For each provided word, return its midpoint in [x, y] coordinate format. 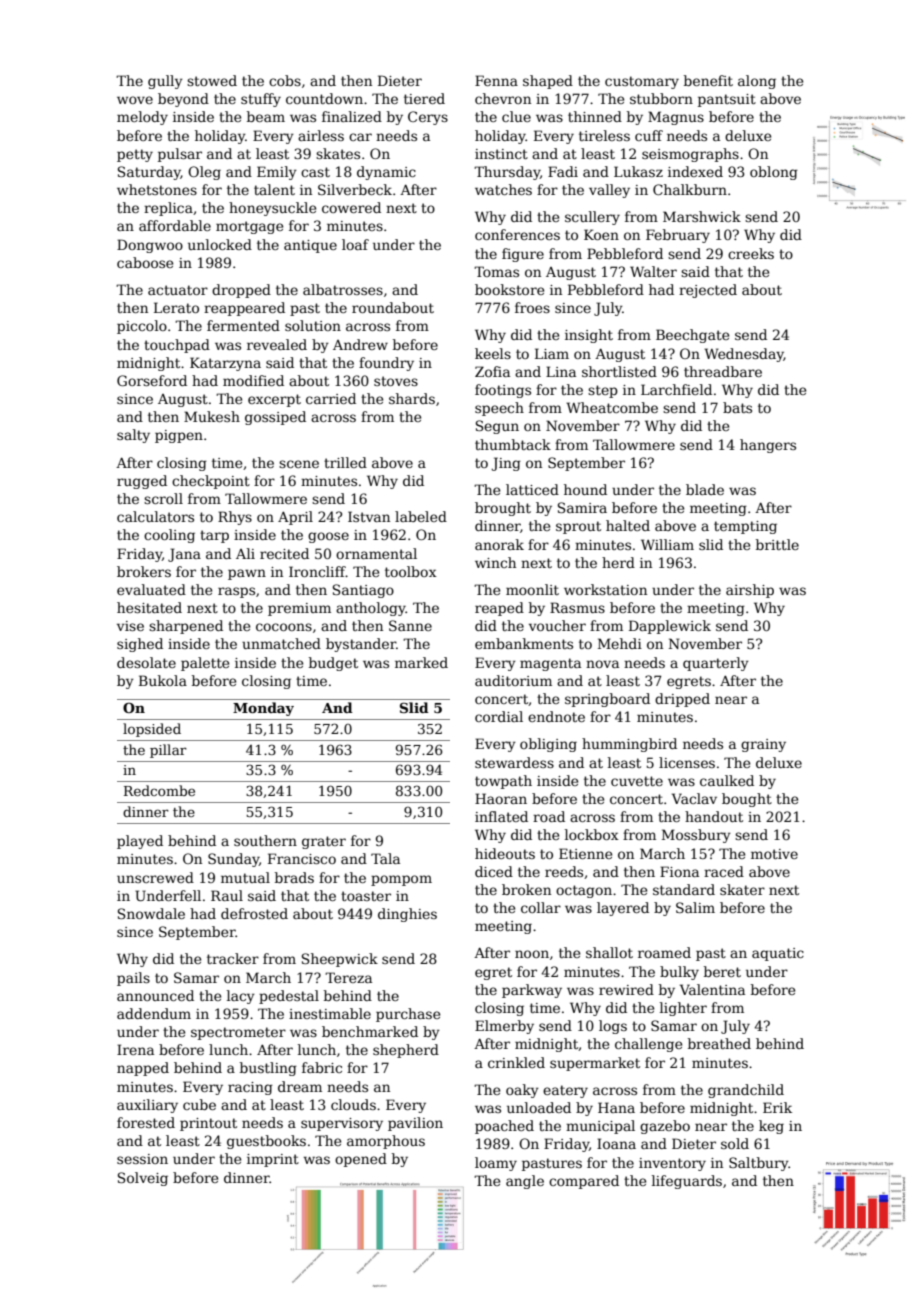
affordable [175, 225]
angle [525, 1182]
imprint [273, 1160]
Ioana [616, 1143]
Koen [601, 234]
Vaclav [694, 798]
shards [412, 398]
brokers [144, 571]
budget [333, 664]
